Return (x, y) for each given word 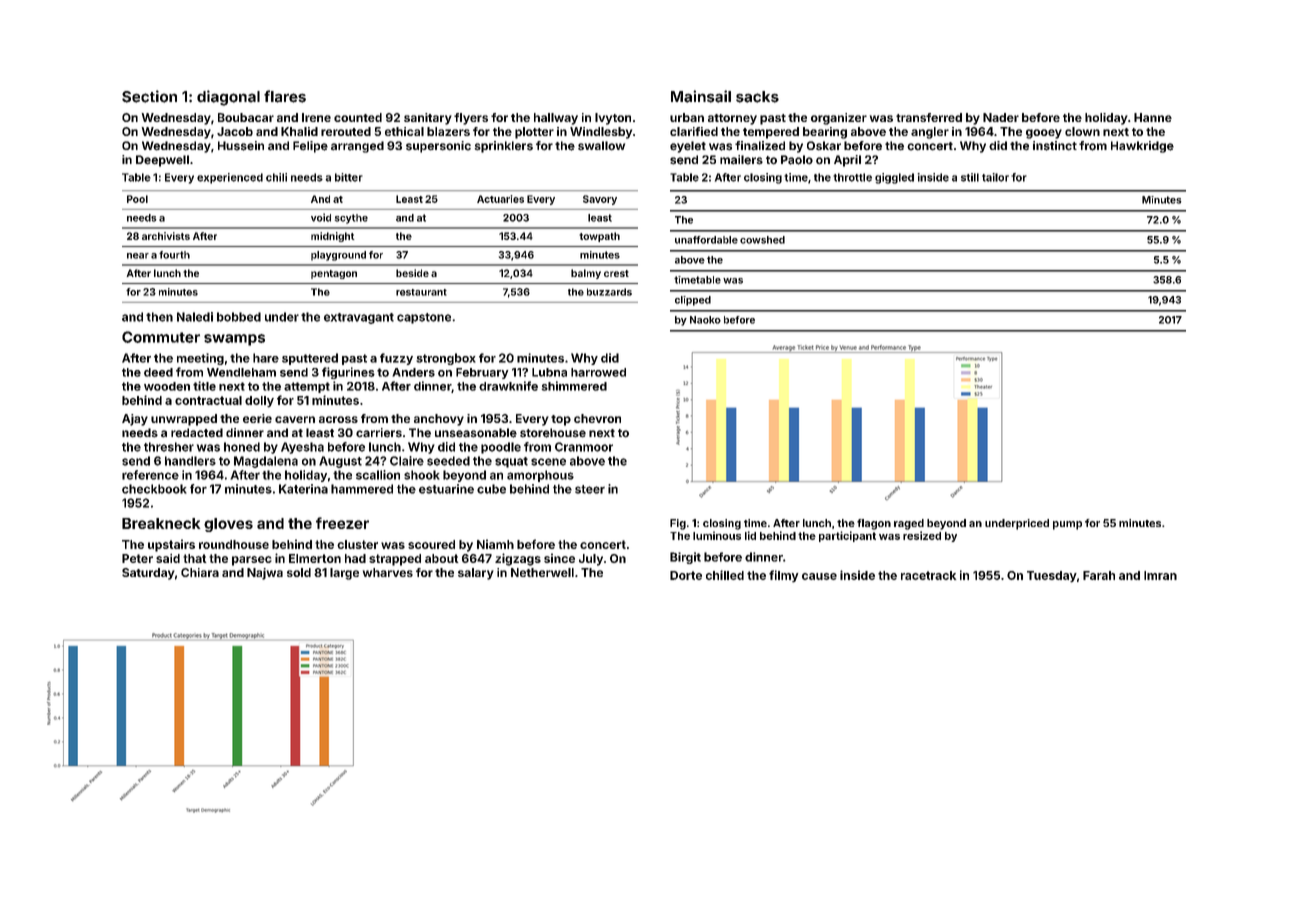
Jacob (235, 131)
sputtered (310, 359)
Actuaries (500, 199)
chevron (597, 418)
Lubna (549, 372)
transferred (929, 117)
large (344, 574)
